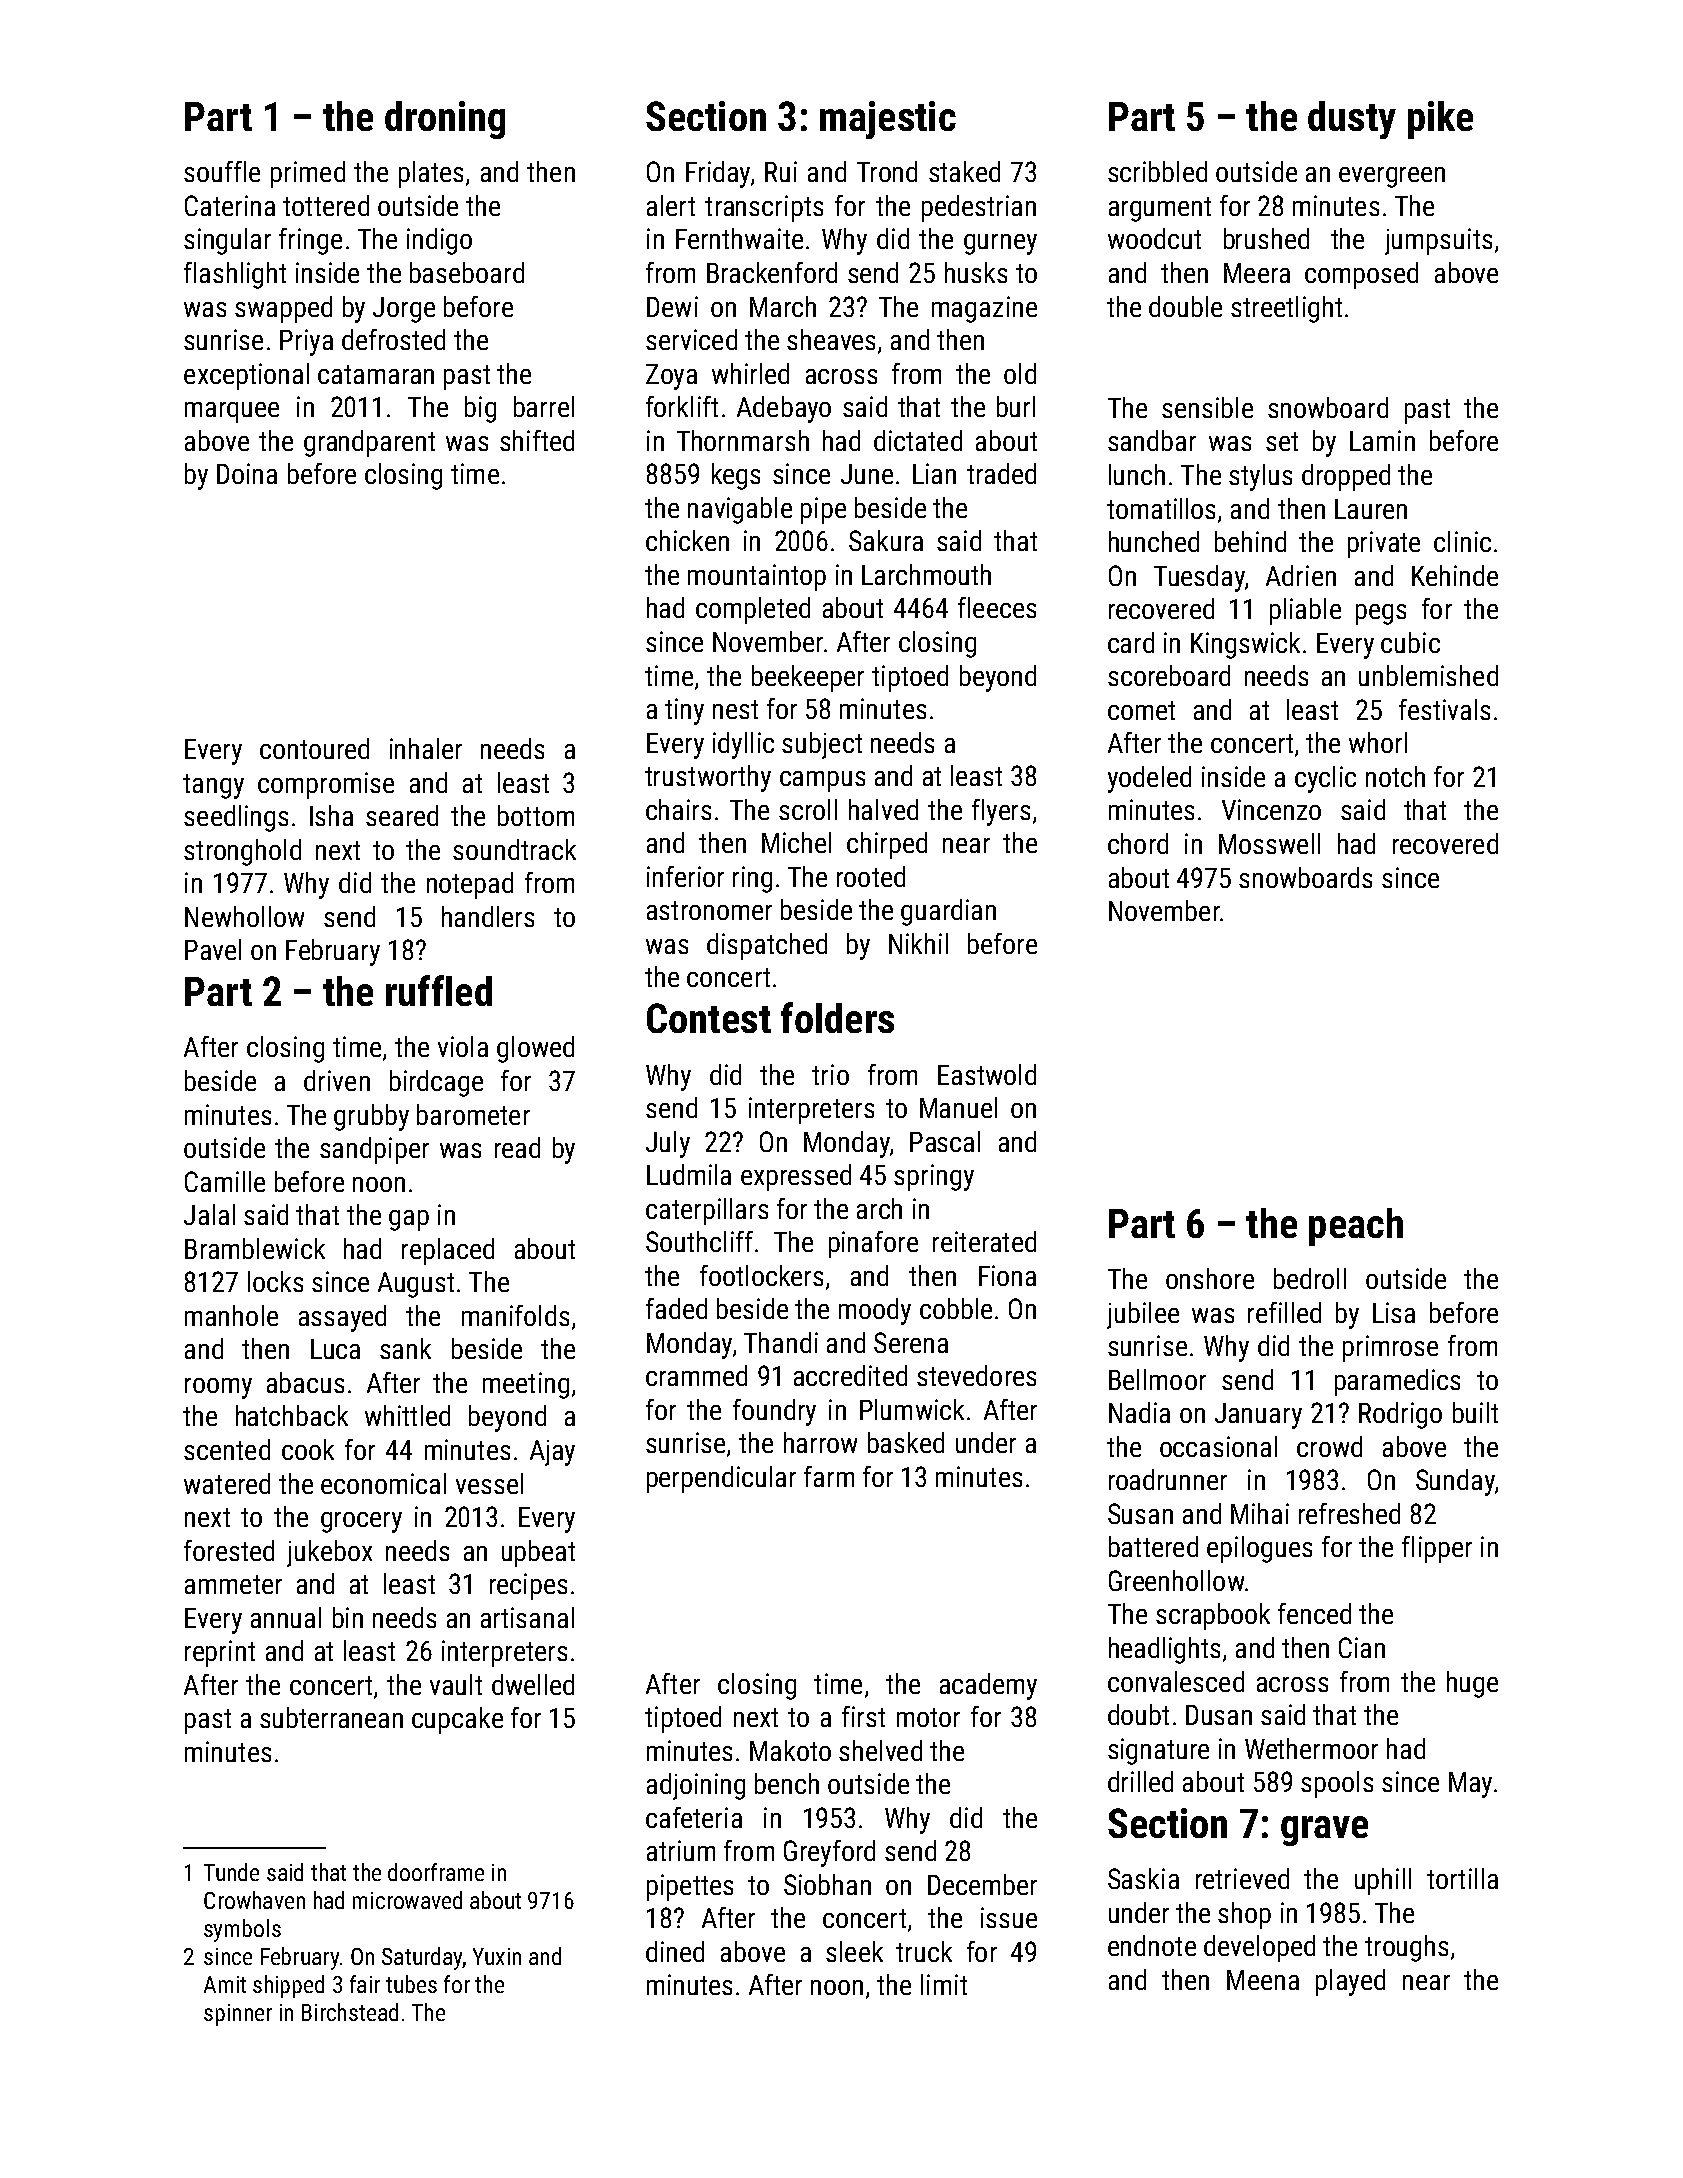 This image has height=2178, width=1683. Describe the element at coordinates (1440, 120) in the image. I see `pike` at that location.
